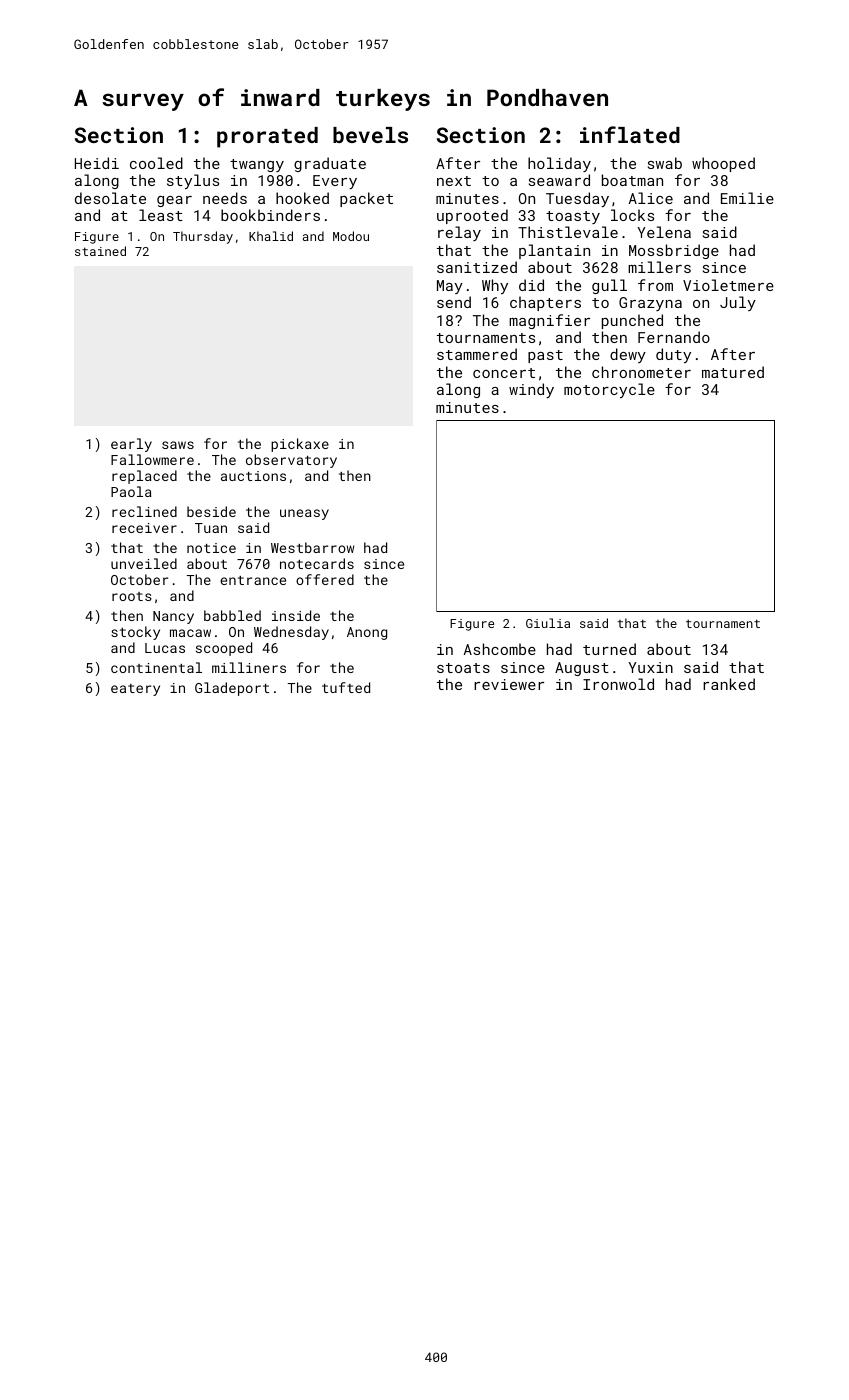 The width and height of the image is (849, 1400). I want to click on matured, so click(733, 372).
